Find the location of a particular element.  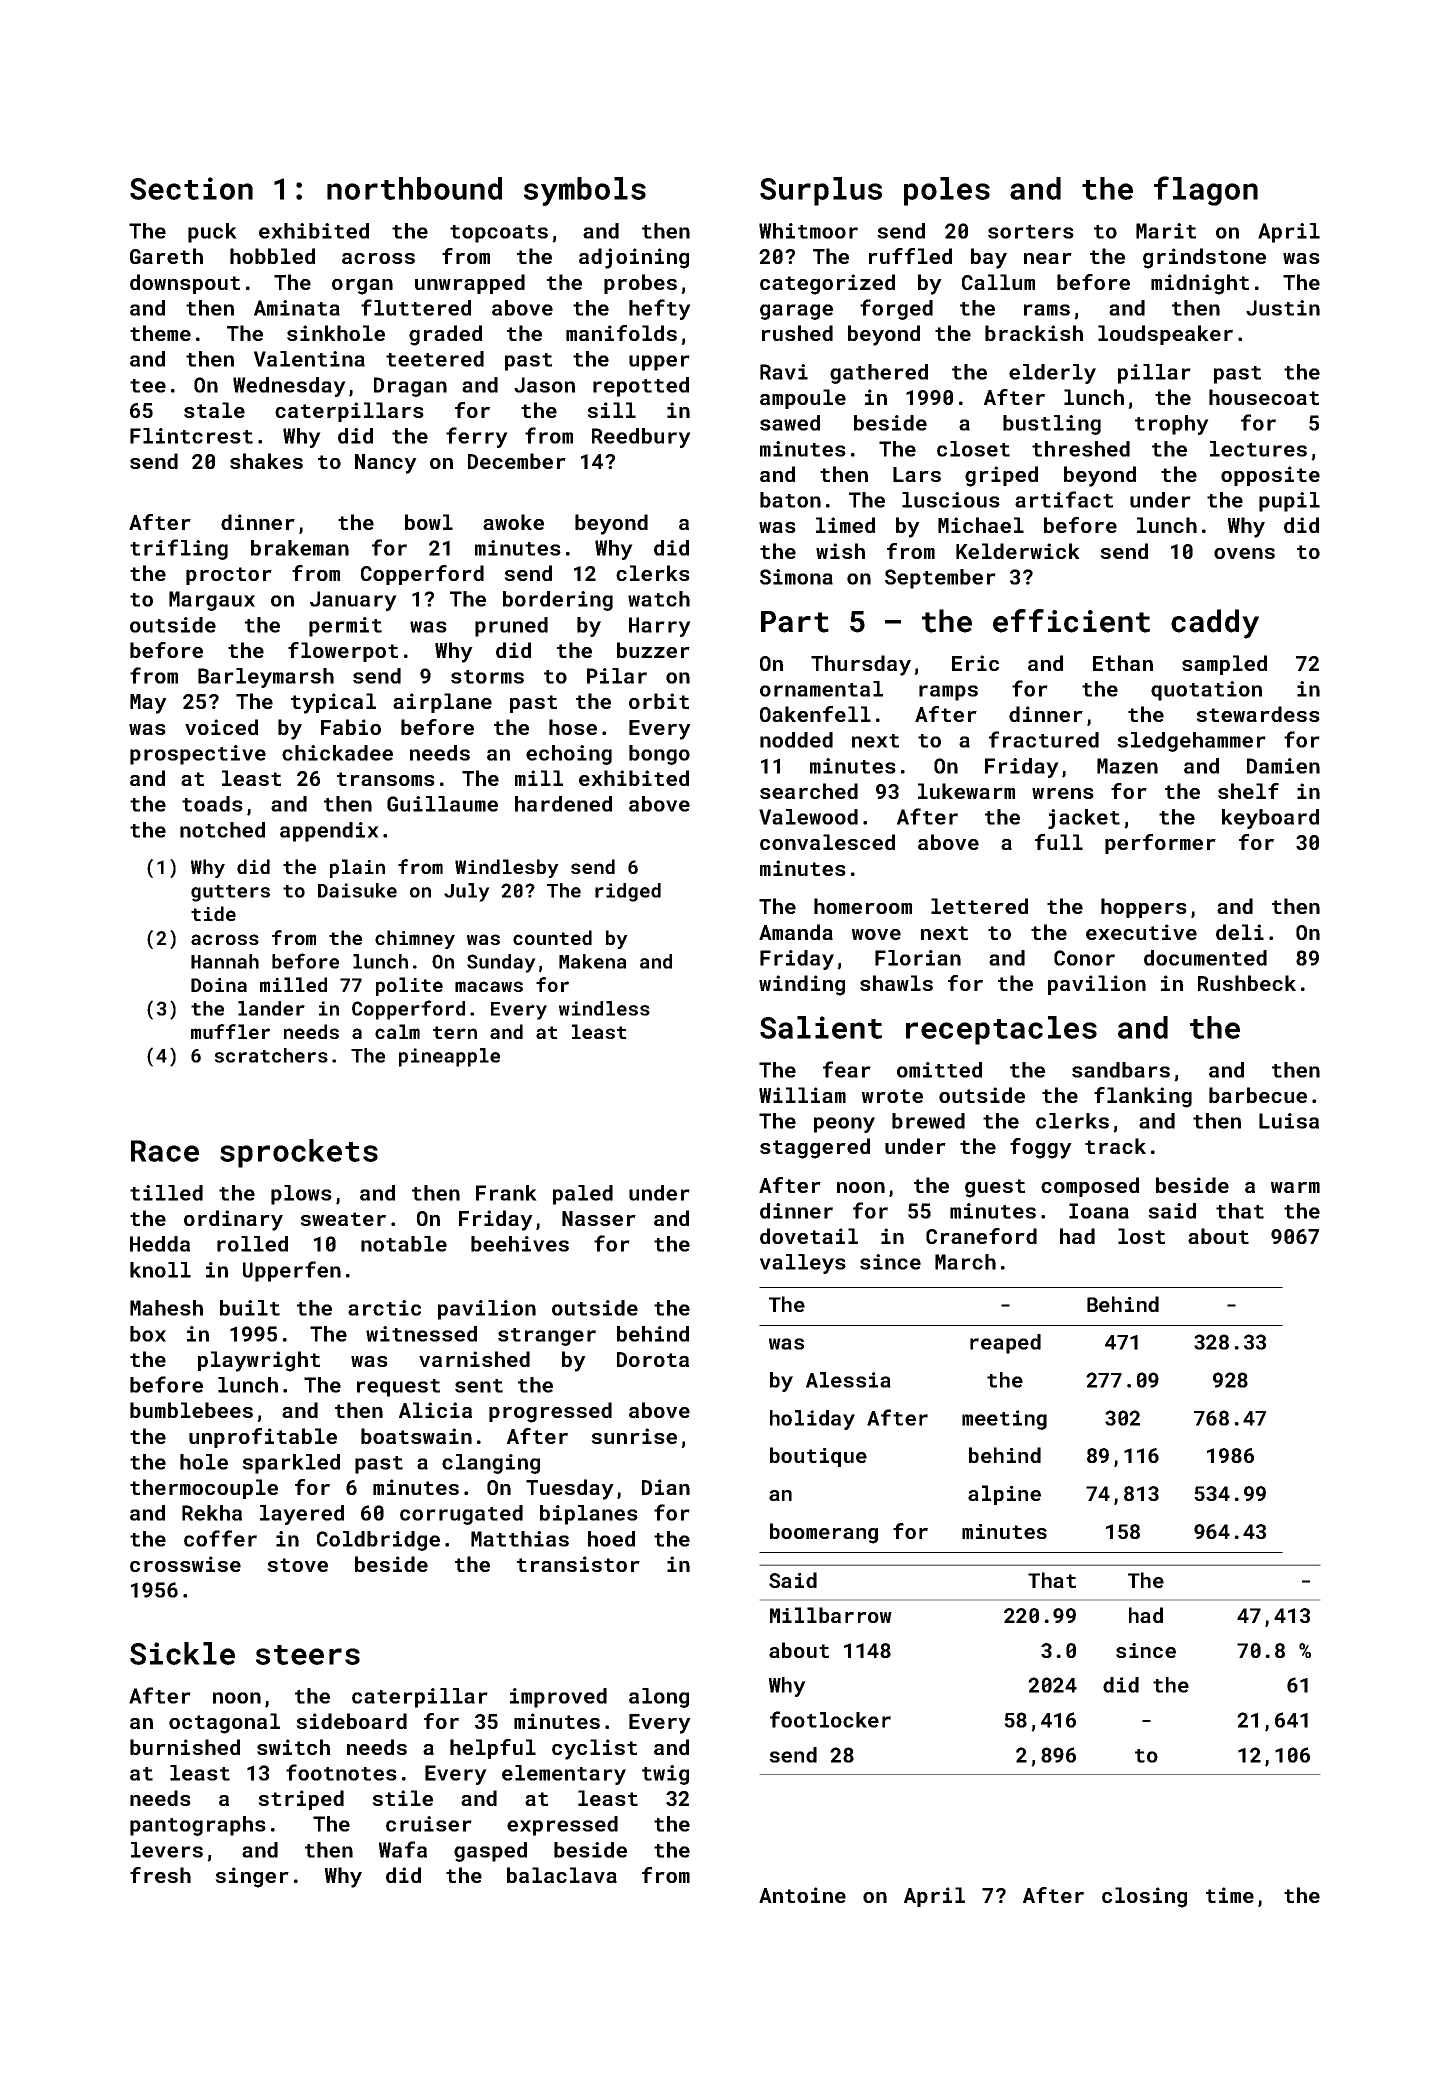

northbound is located at coordinates (414, 188).
